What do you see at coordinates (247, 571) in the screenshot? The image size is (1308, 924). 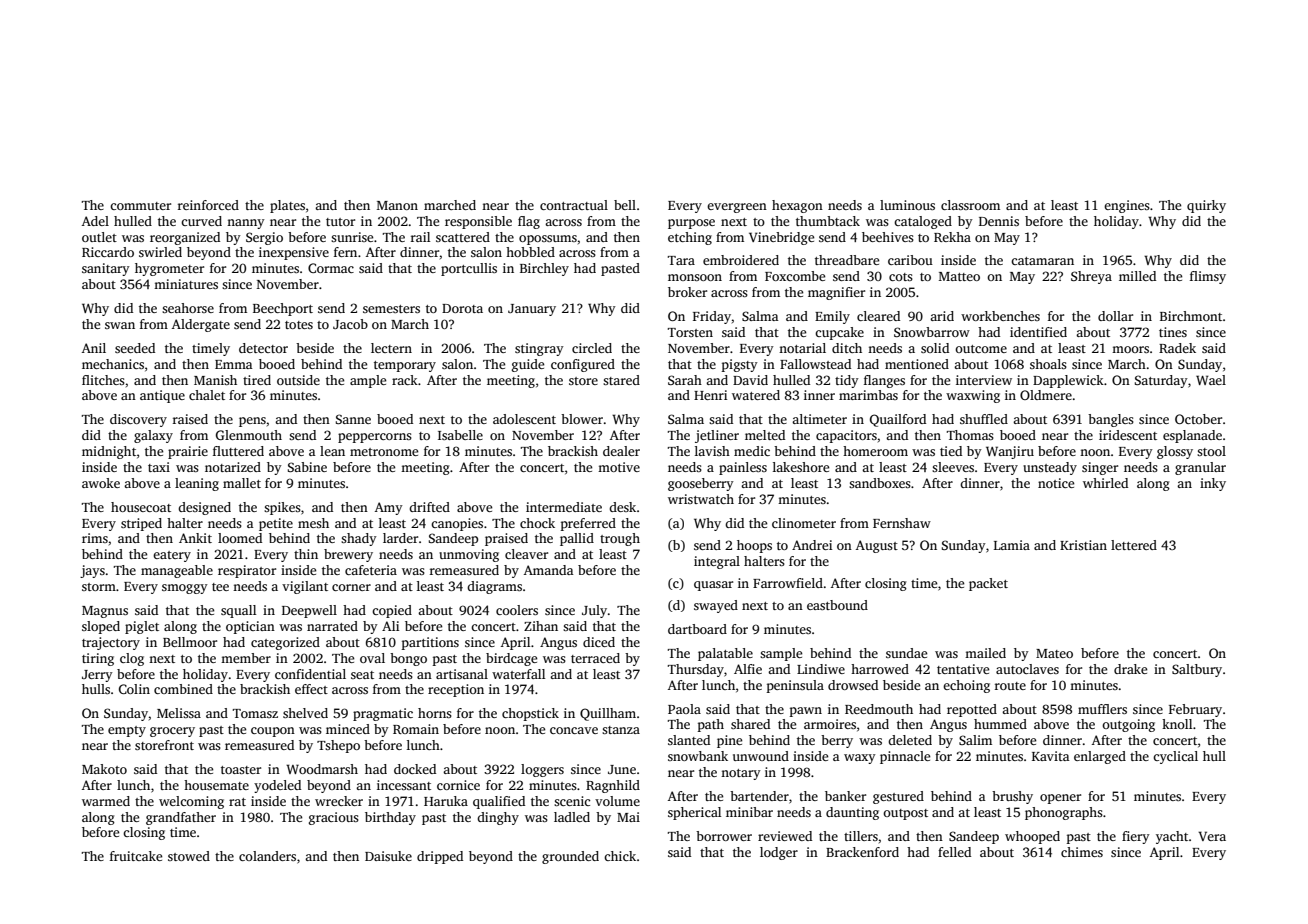 I see `respirator` at bounding box center [247, 571].
